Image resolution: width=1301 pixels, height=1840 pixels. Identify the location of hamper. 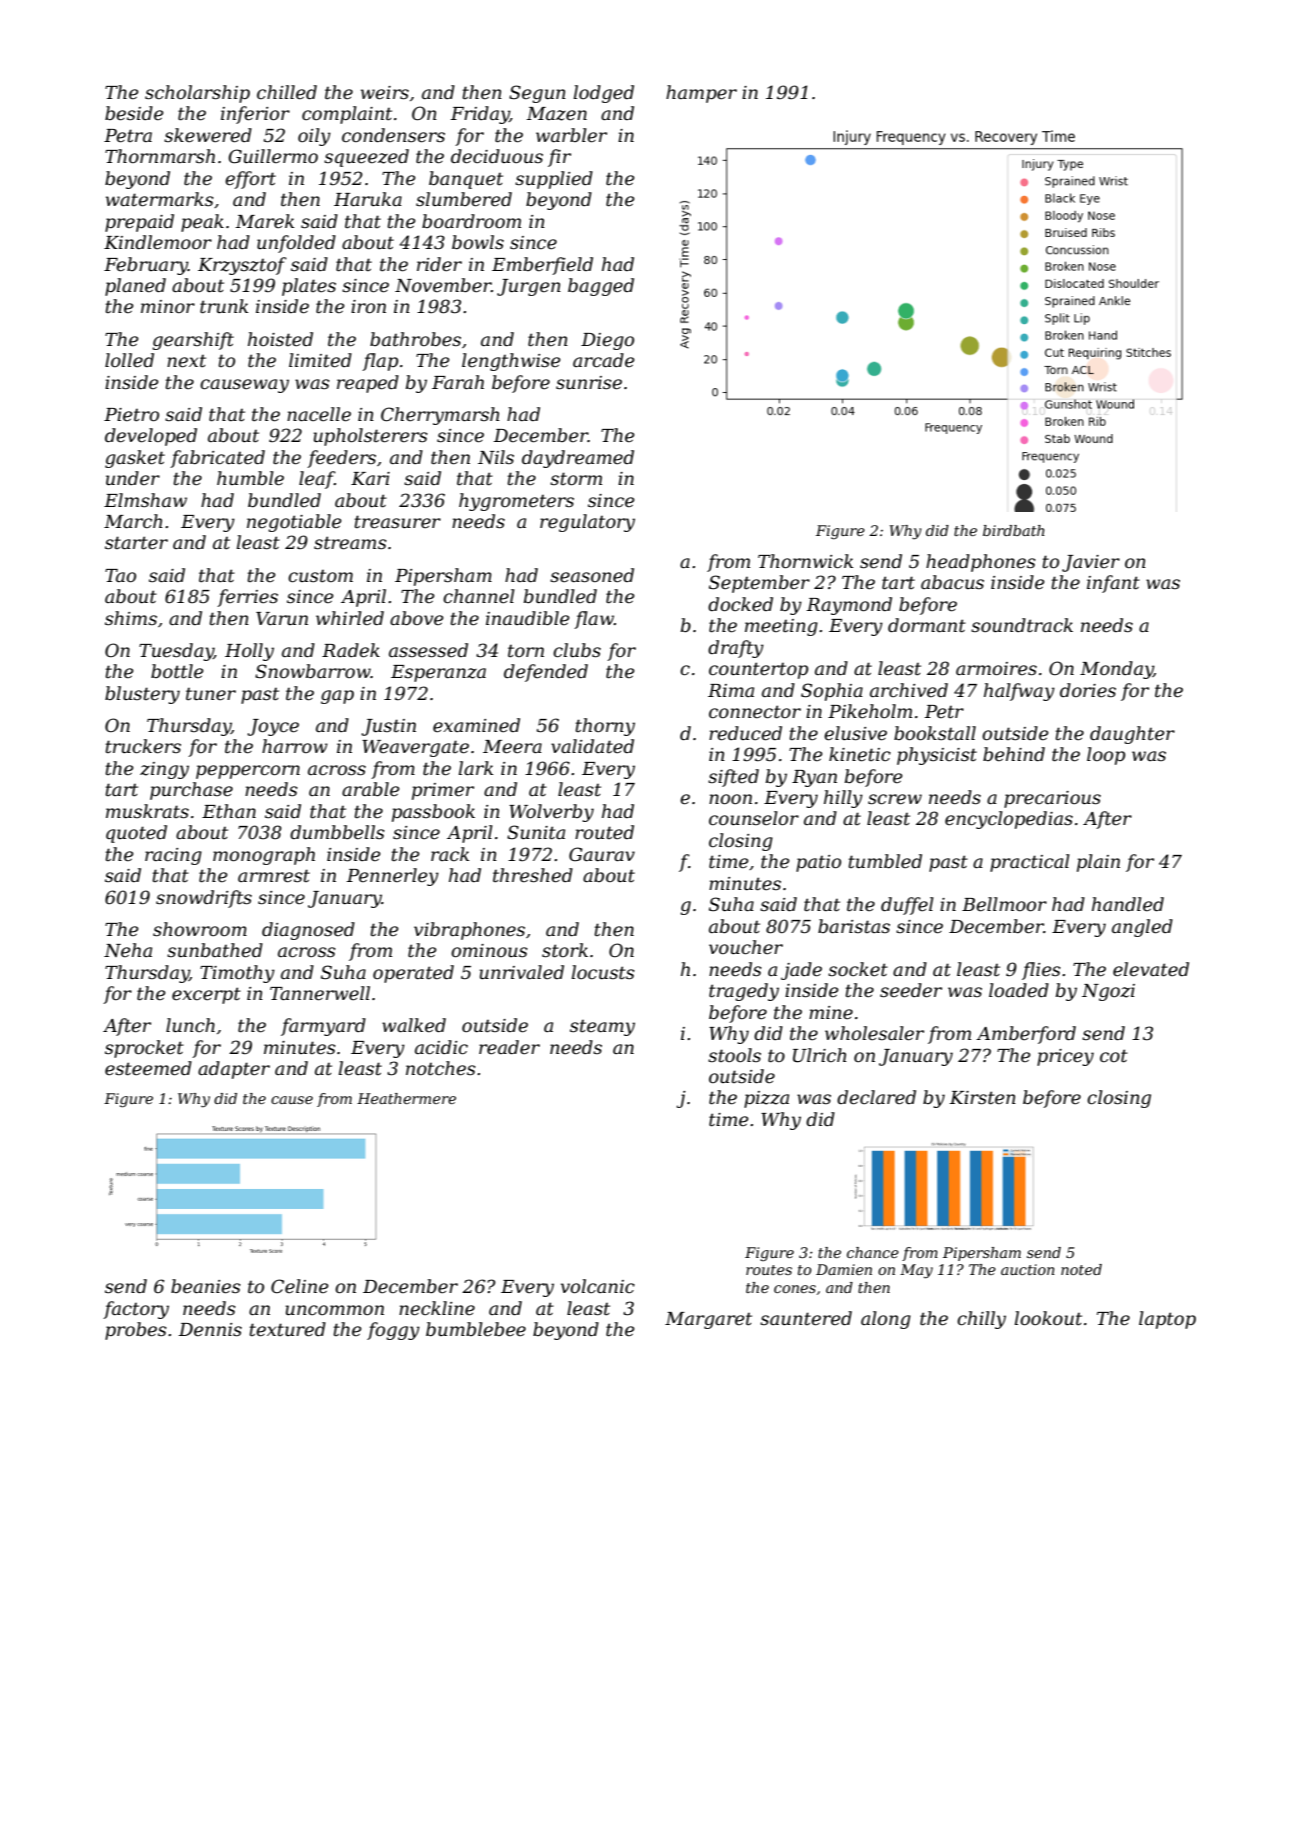
(701, 94).
